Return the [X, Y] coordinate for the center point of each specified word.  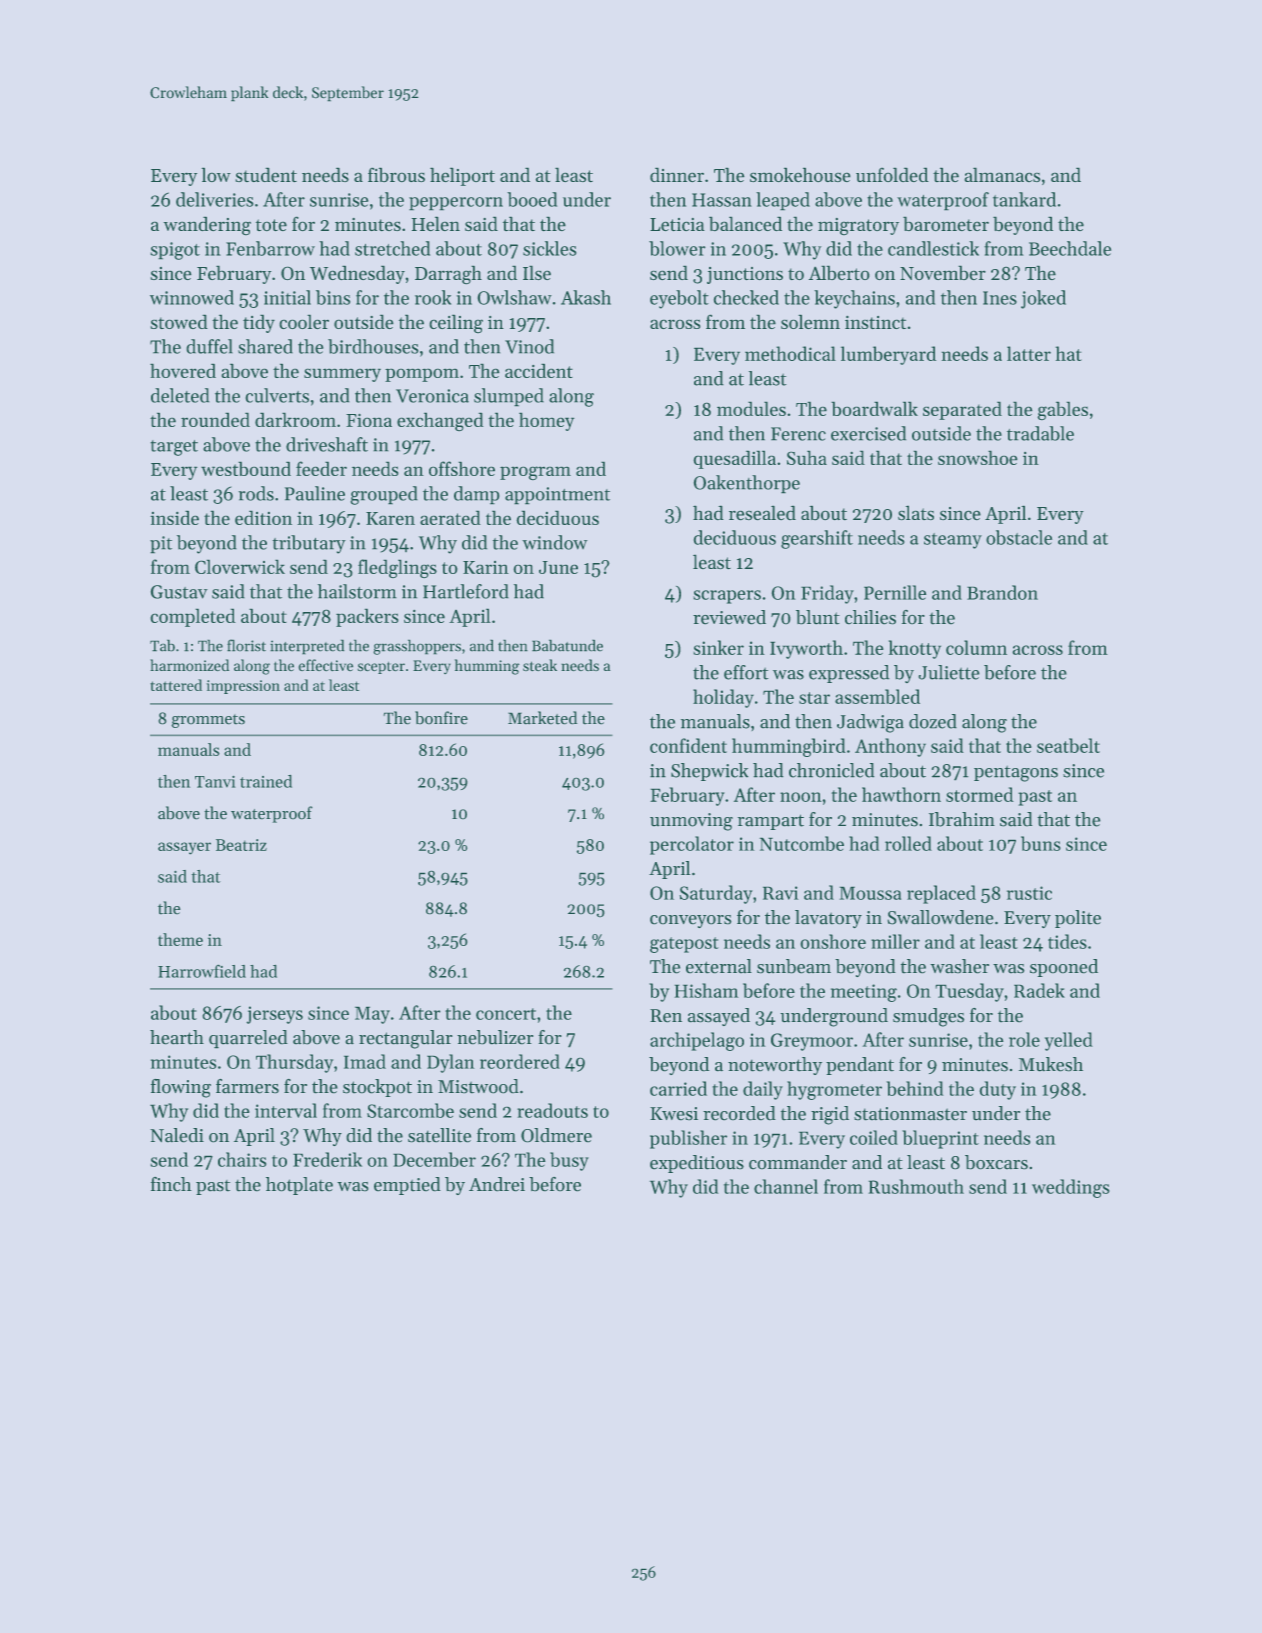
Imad [365, 1061]
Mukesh [1051, 1064]
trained [266, 781]
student [266, 175]
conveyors [691, 921]
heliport [462, 176]
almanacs [1002, 174]
